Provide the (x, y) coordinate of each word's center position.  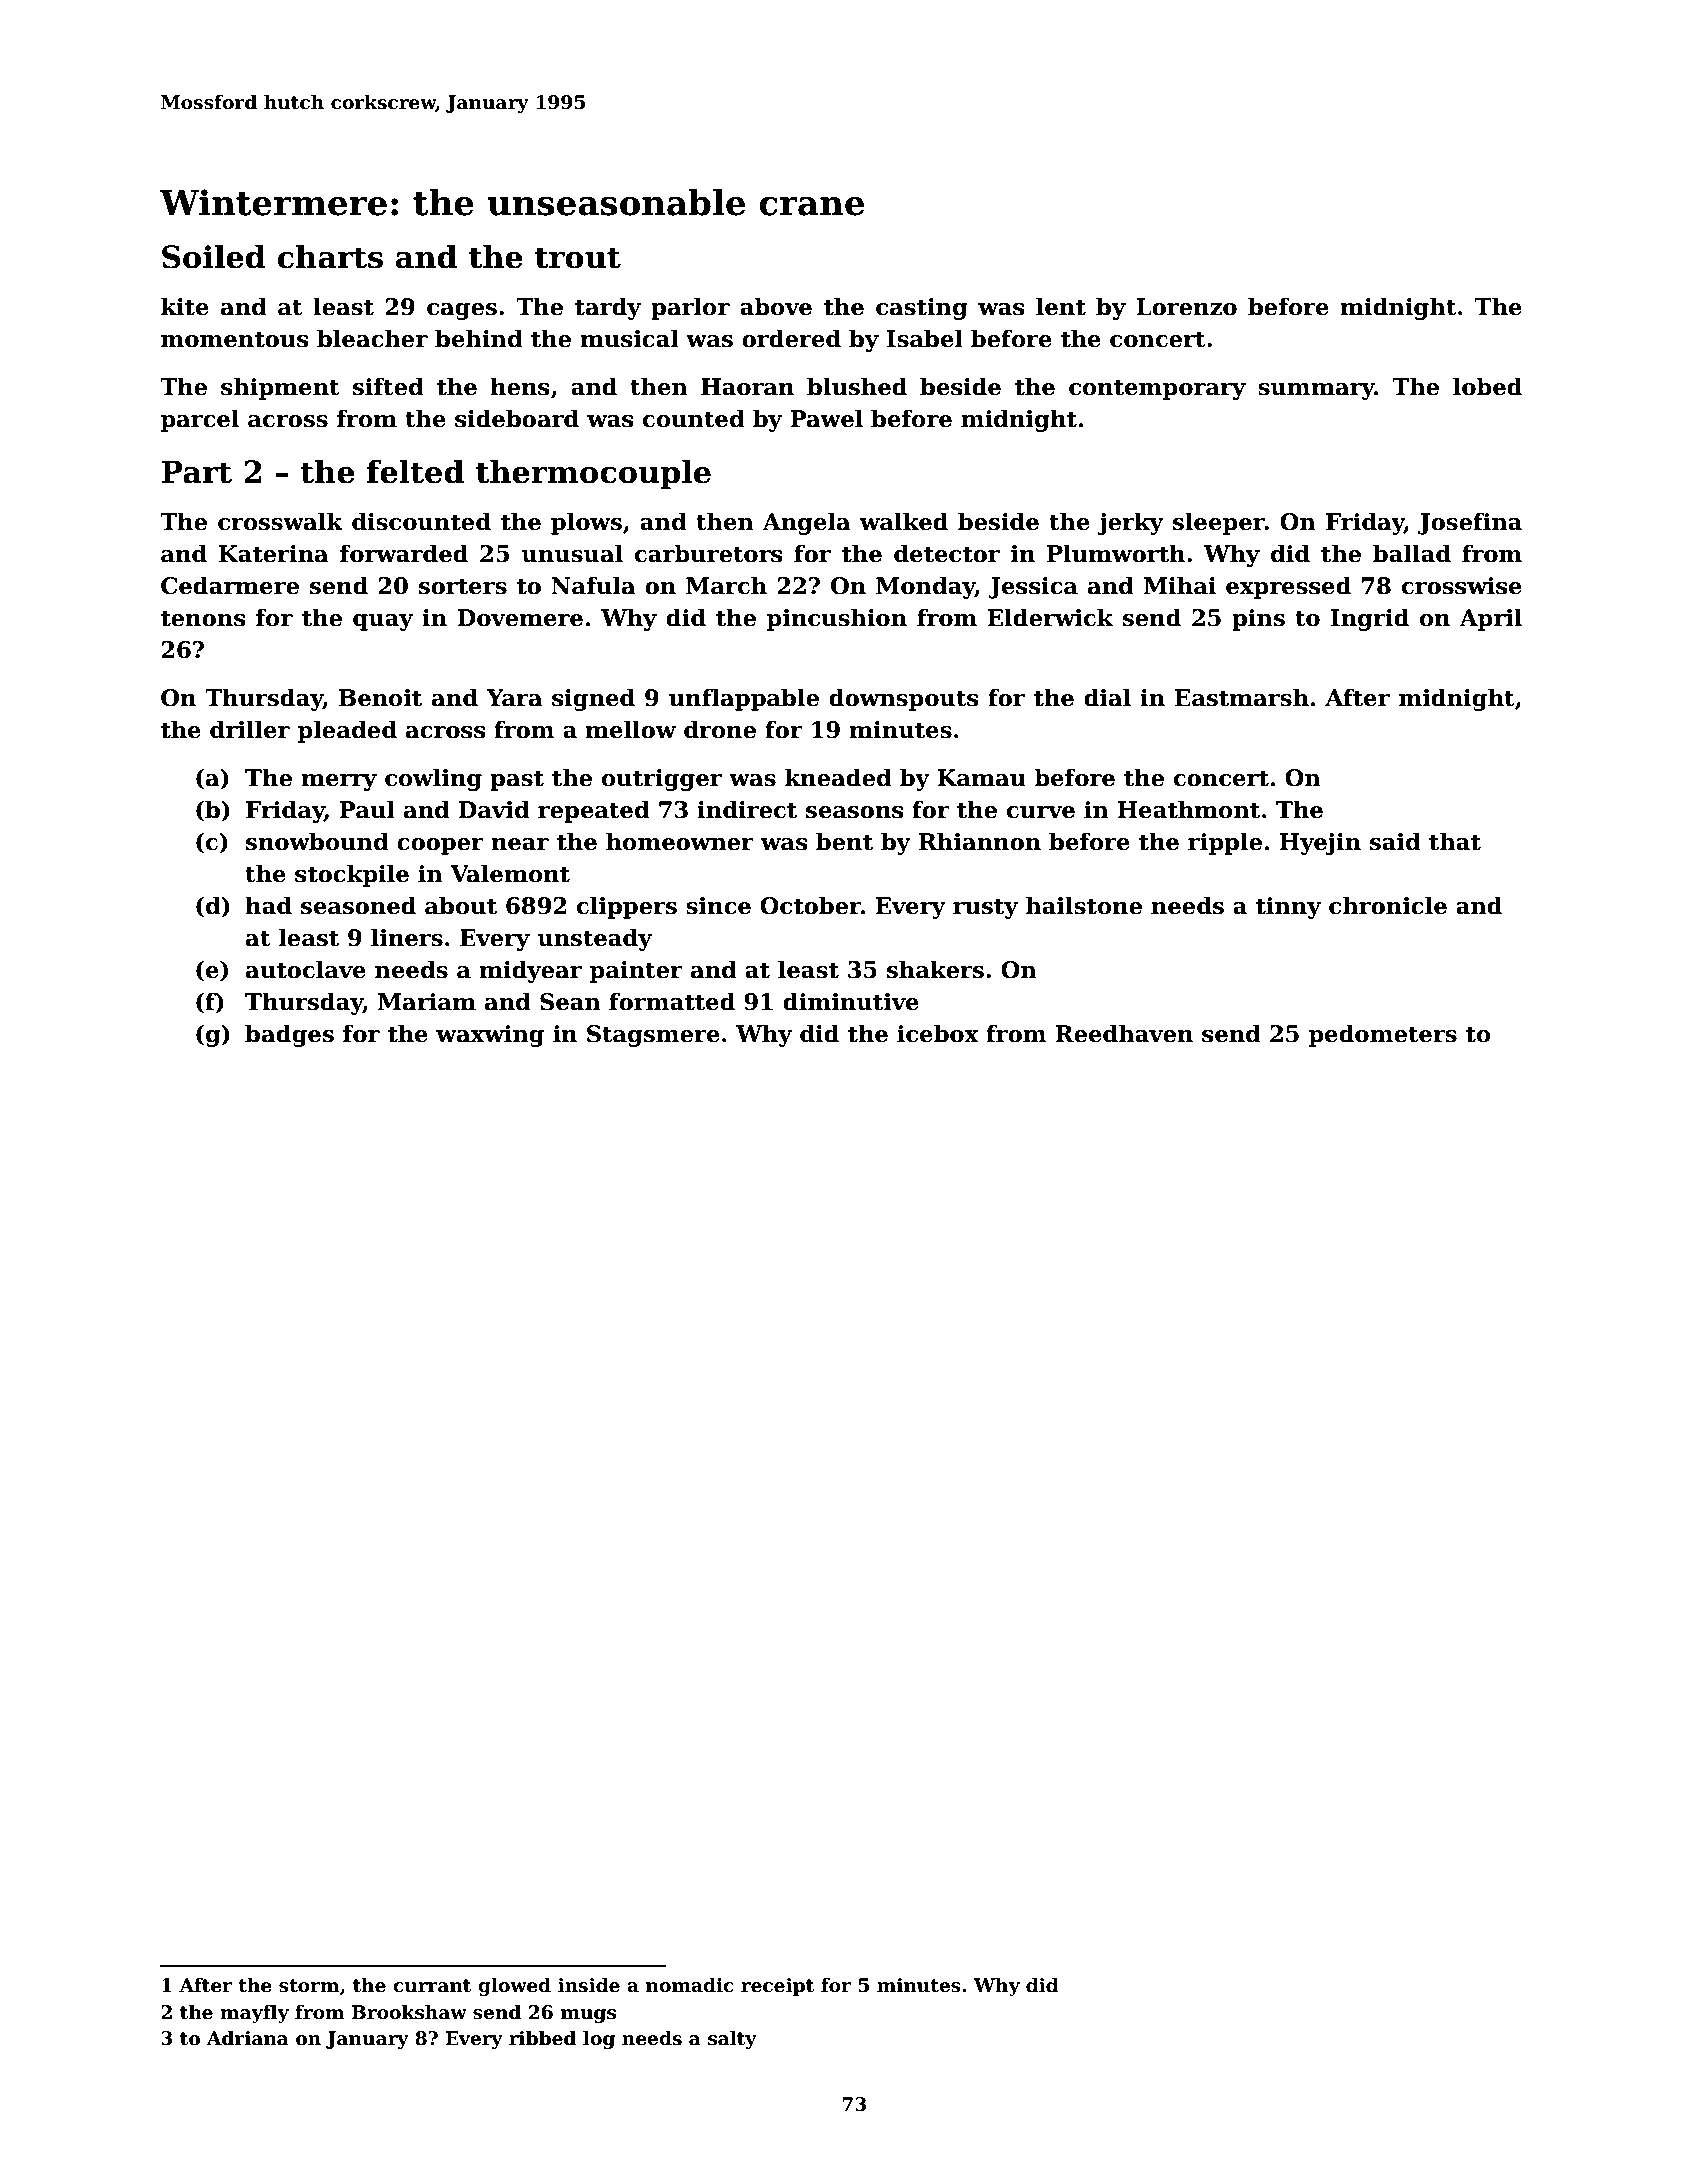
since (718, 906)
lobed (1487, 386)
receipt (777, 1987)
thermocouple (593, 474)
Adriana (248, 2038)
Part (196, 472)
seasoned (358, 905)
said (1395, 841)
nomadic (690, 1985)
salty (732, 2039)
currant (432, 1986)
